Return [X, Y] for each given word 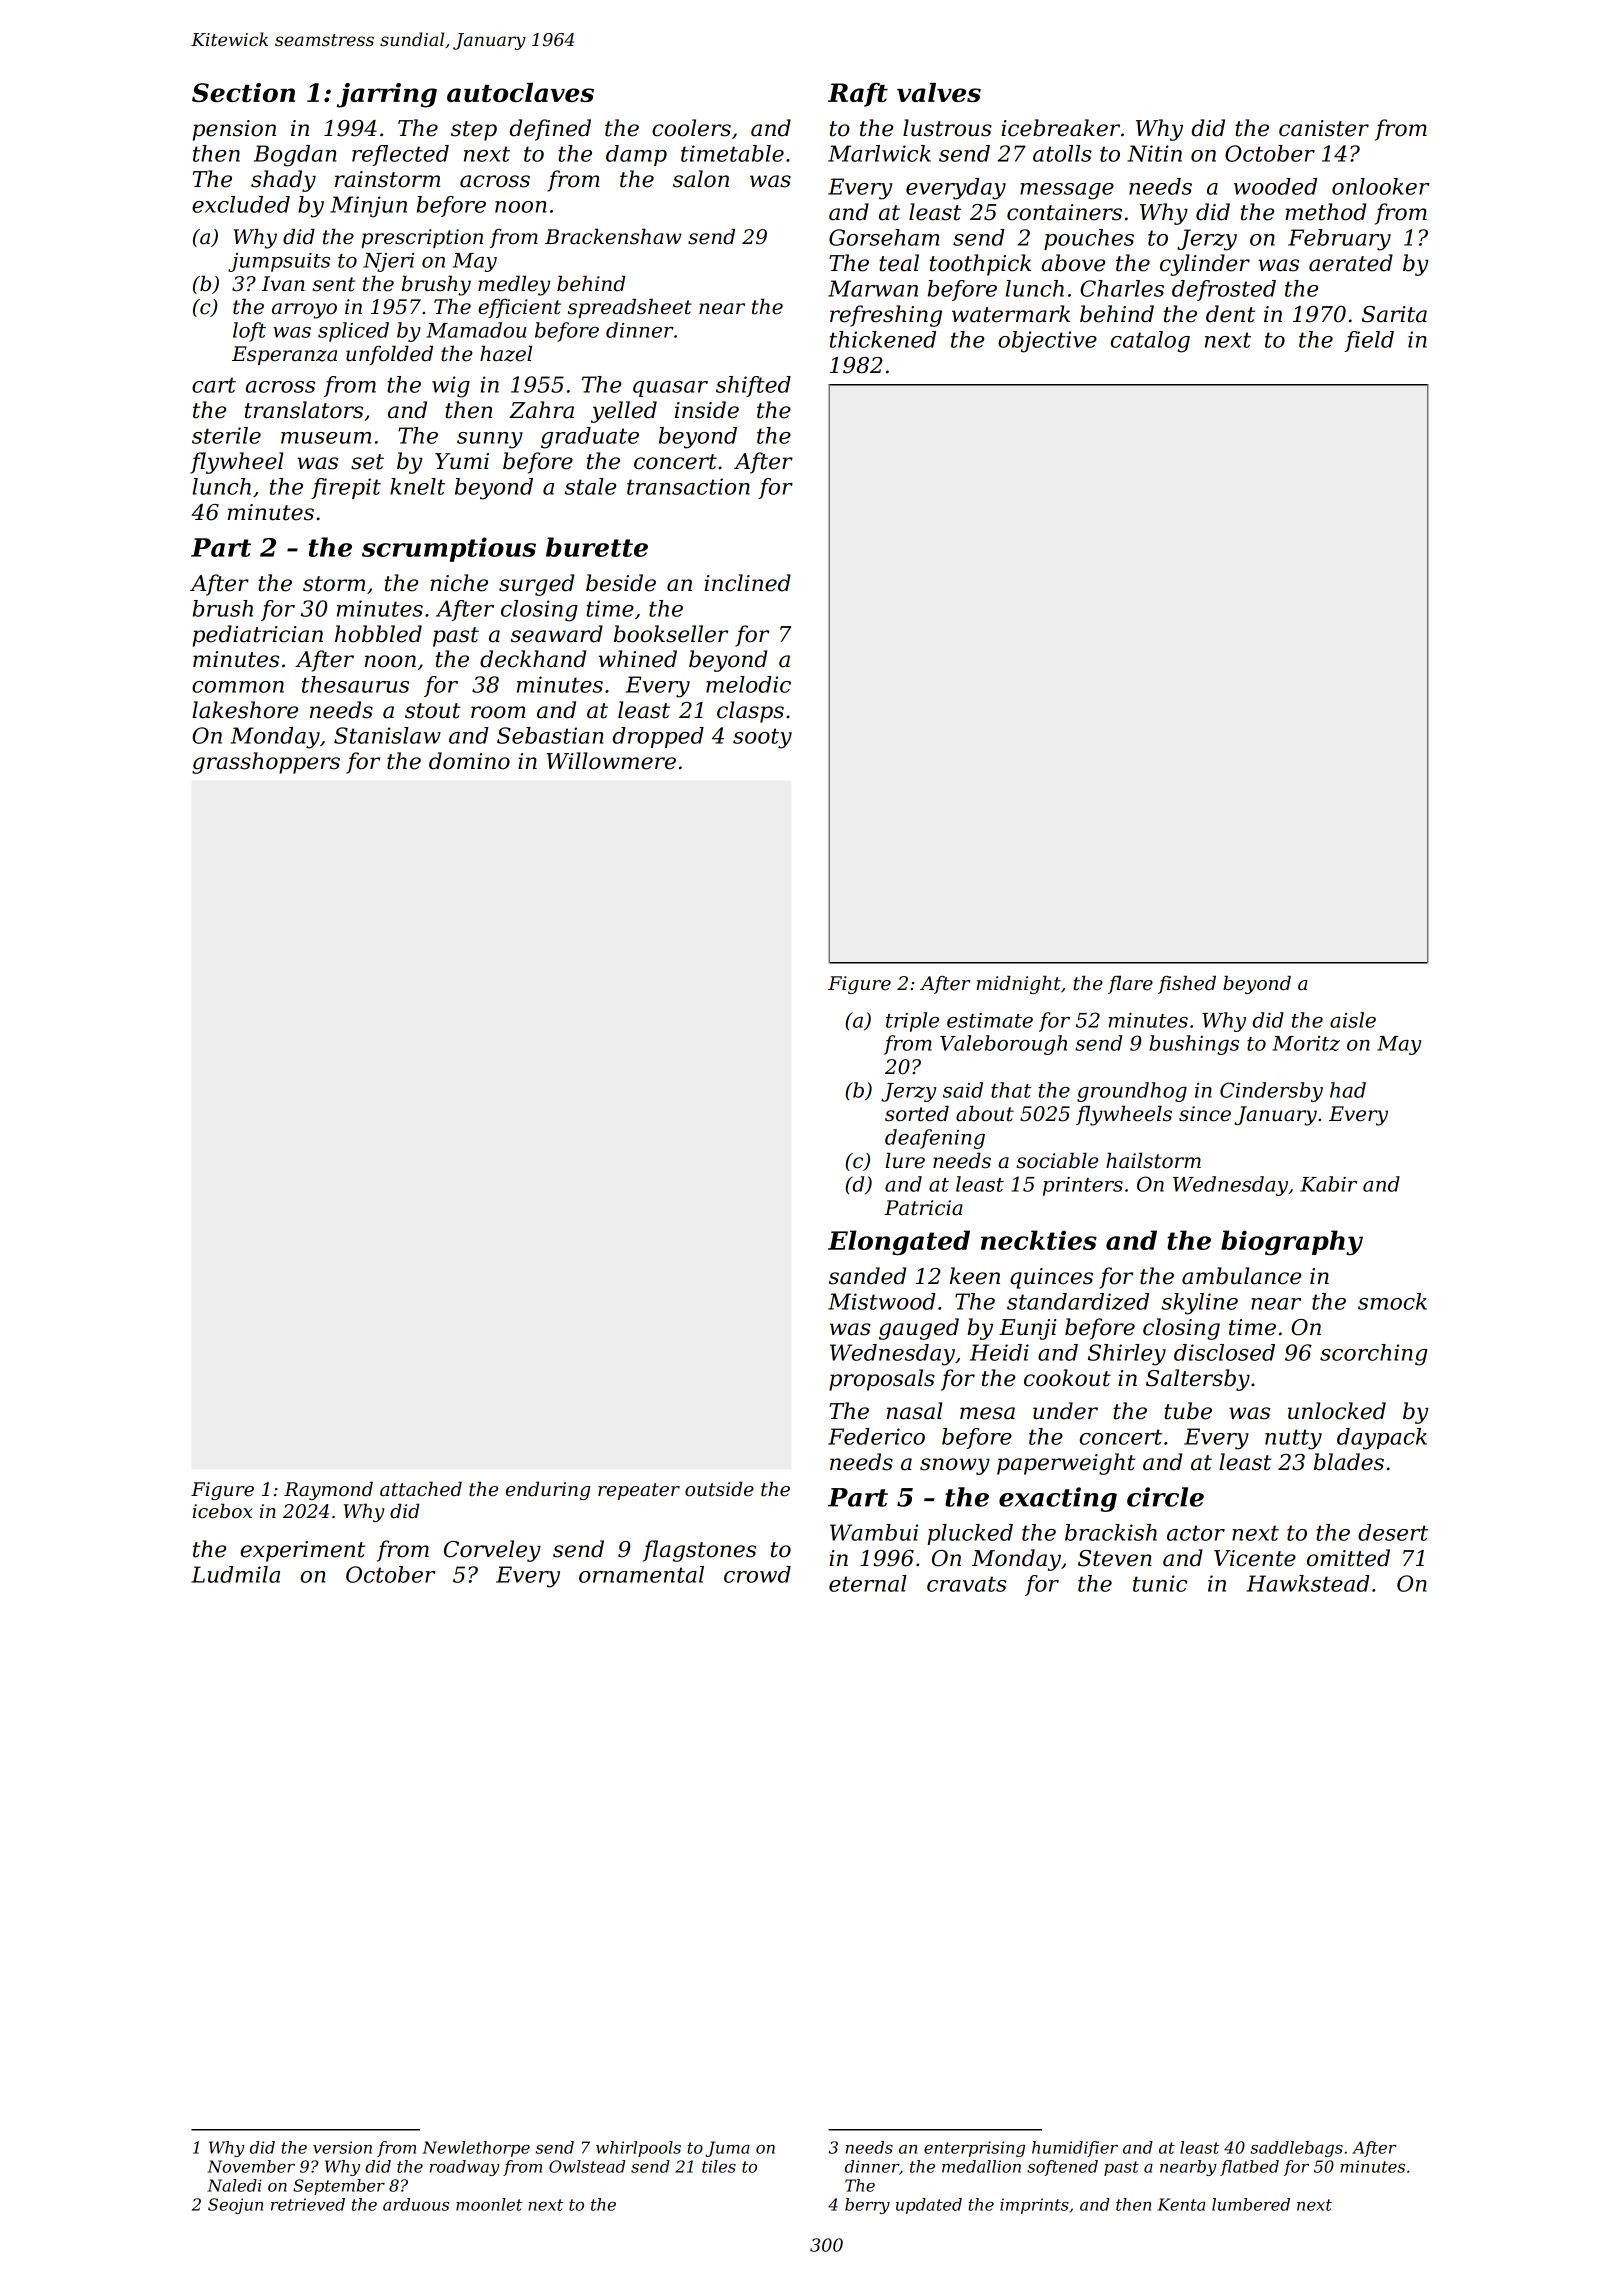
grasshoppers [266, 763]
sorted [917, 1114]
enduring [548, 1491]
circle [1165, 1497]
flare [1130, 985]
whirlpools [638, 2149]
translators [304, 410]
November [251, 2166]
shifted [753, 386]
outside [719, 1489]
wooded [1275, 186]
